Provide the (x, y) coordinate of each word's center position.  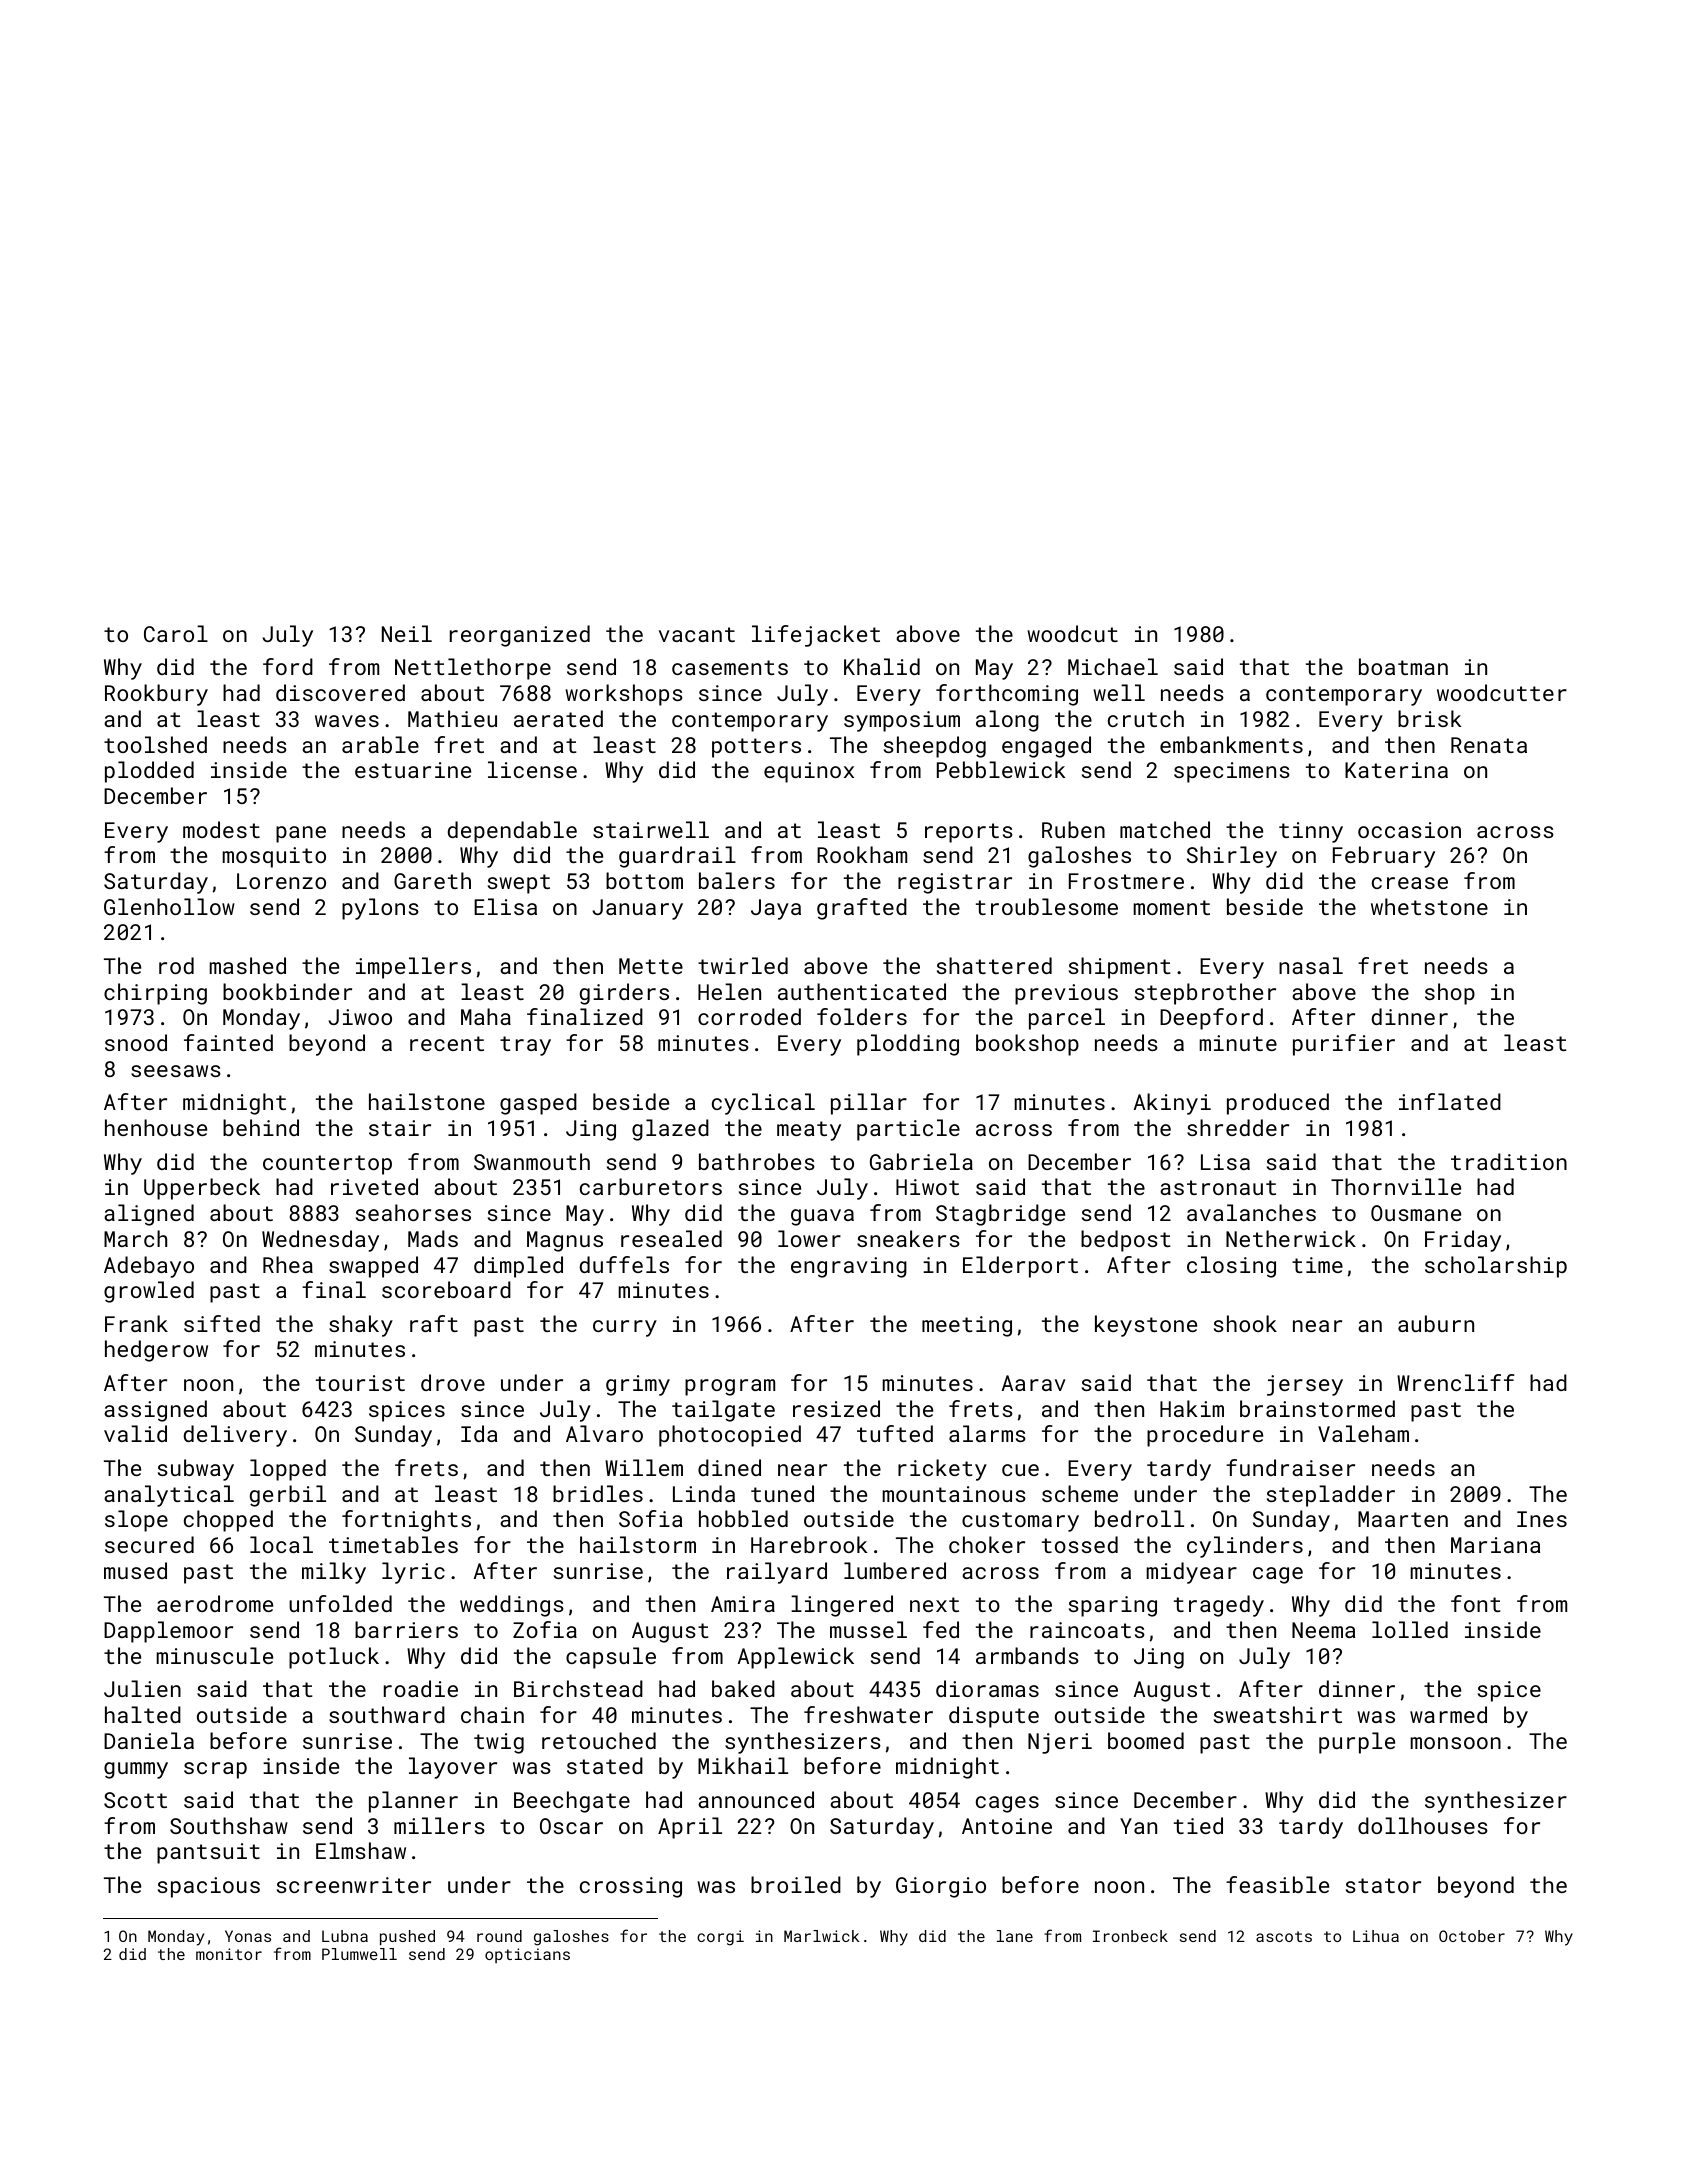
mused (135, 1570)
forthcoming (1007, 695)
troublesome (1047, 906)
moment (1172, 907)
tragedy (1219, 1606)
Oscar (571, 1826)
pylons (380, 909)
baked (743, 1688)
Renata (1489, 745)
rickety (942, 1470)
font (1476, 1603)
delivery (235, 1436)
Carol (176, 633)
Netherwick (1291, 1238)
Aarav (1034, 1383)
